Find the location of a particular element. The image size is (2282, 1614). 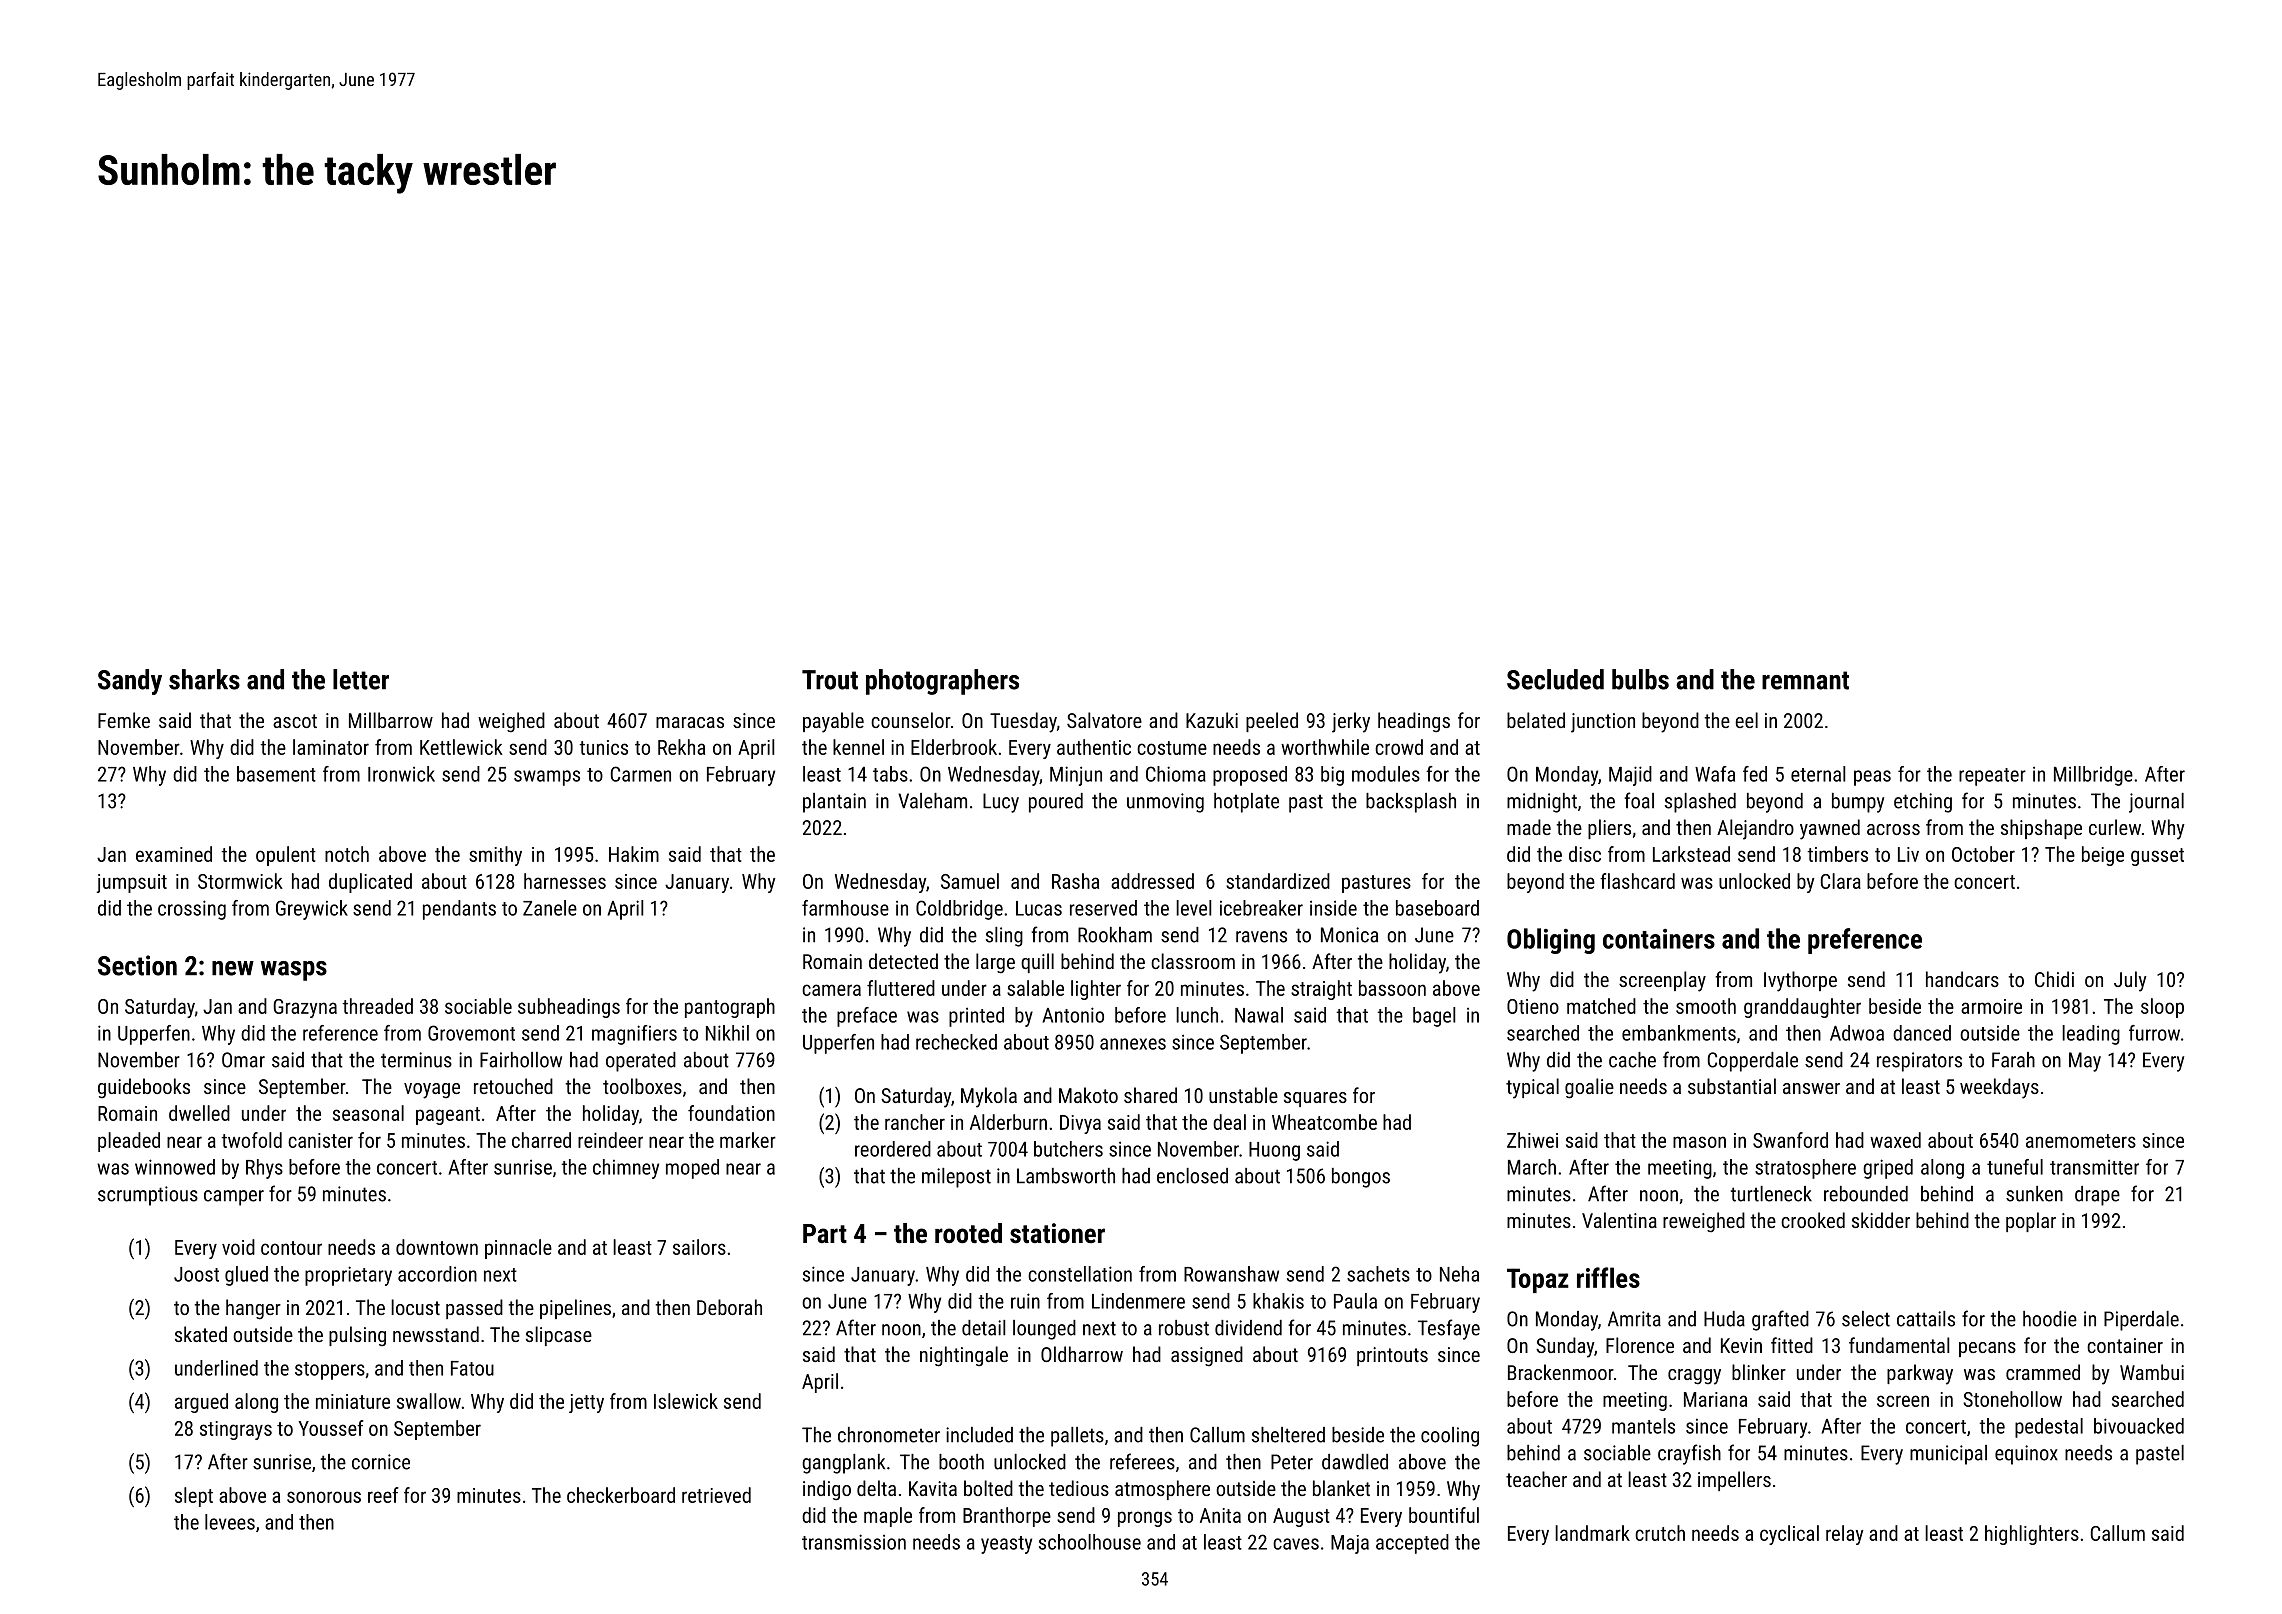

crutch is located at coordinates (1660, 1533).
